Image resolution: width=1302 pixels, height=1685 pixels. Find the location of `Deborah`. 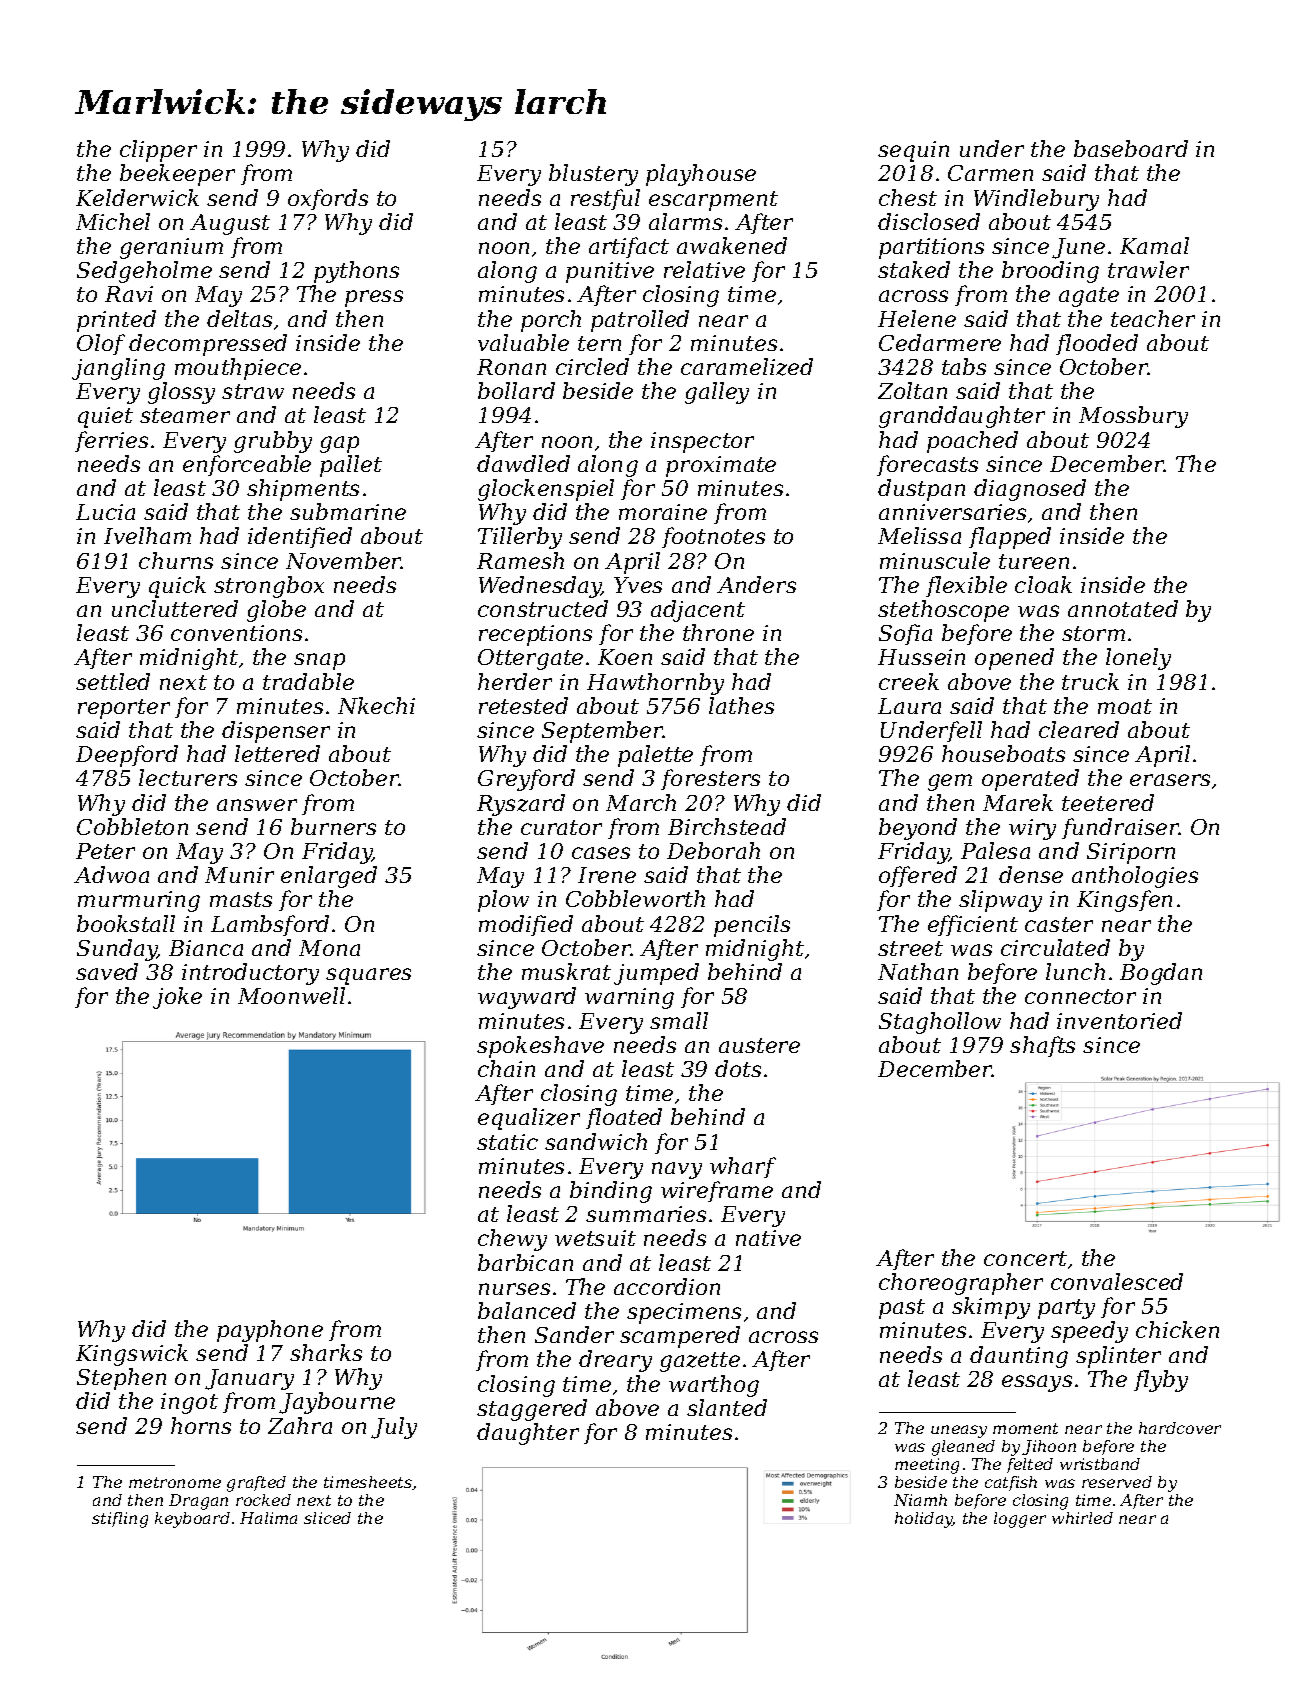

Deborah is located at coordinates (713, 850).
